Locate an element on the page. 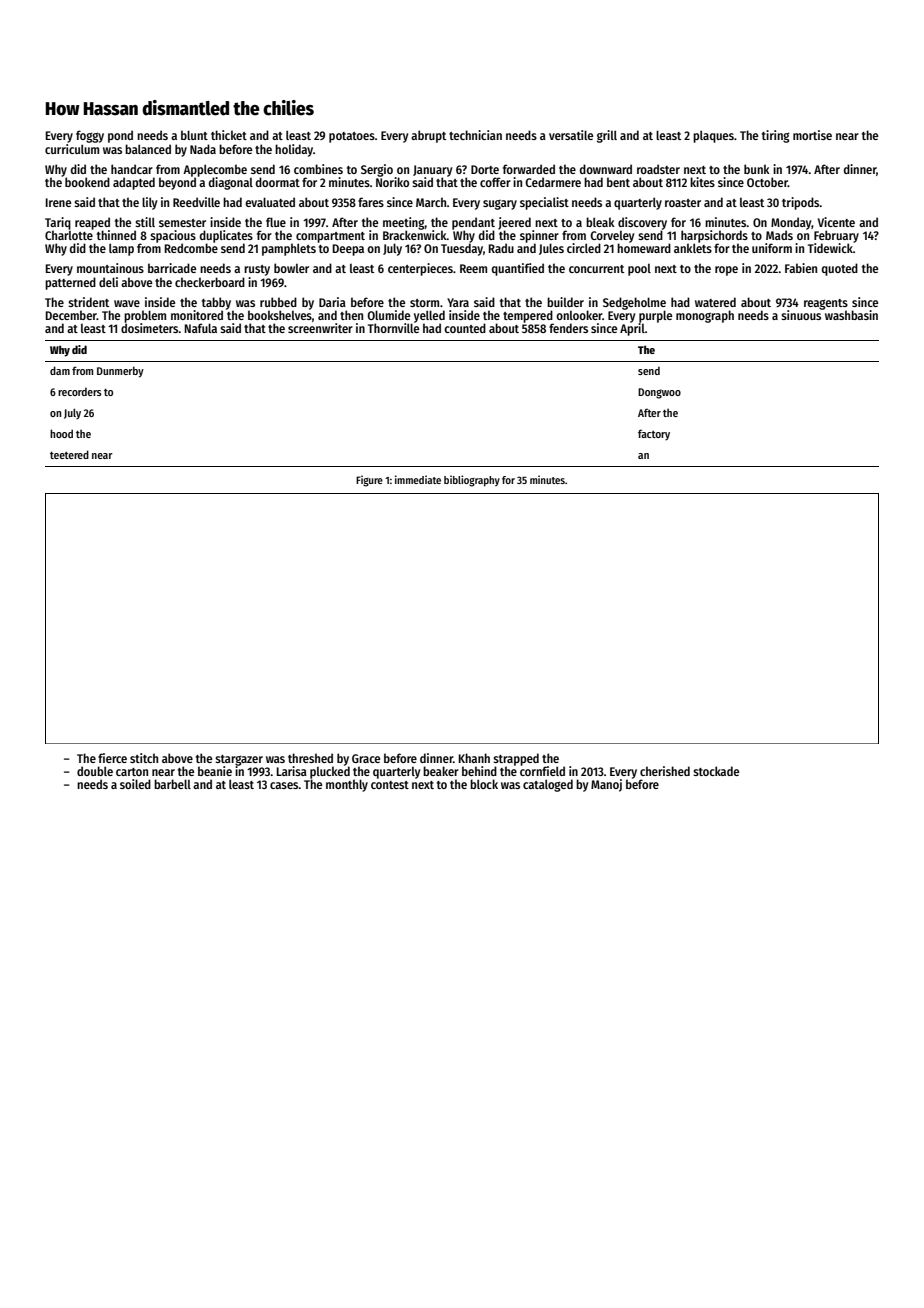  hood is located at coordinates (61, 433).
